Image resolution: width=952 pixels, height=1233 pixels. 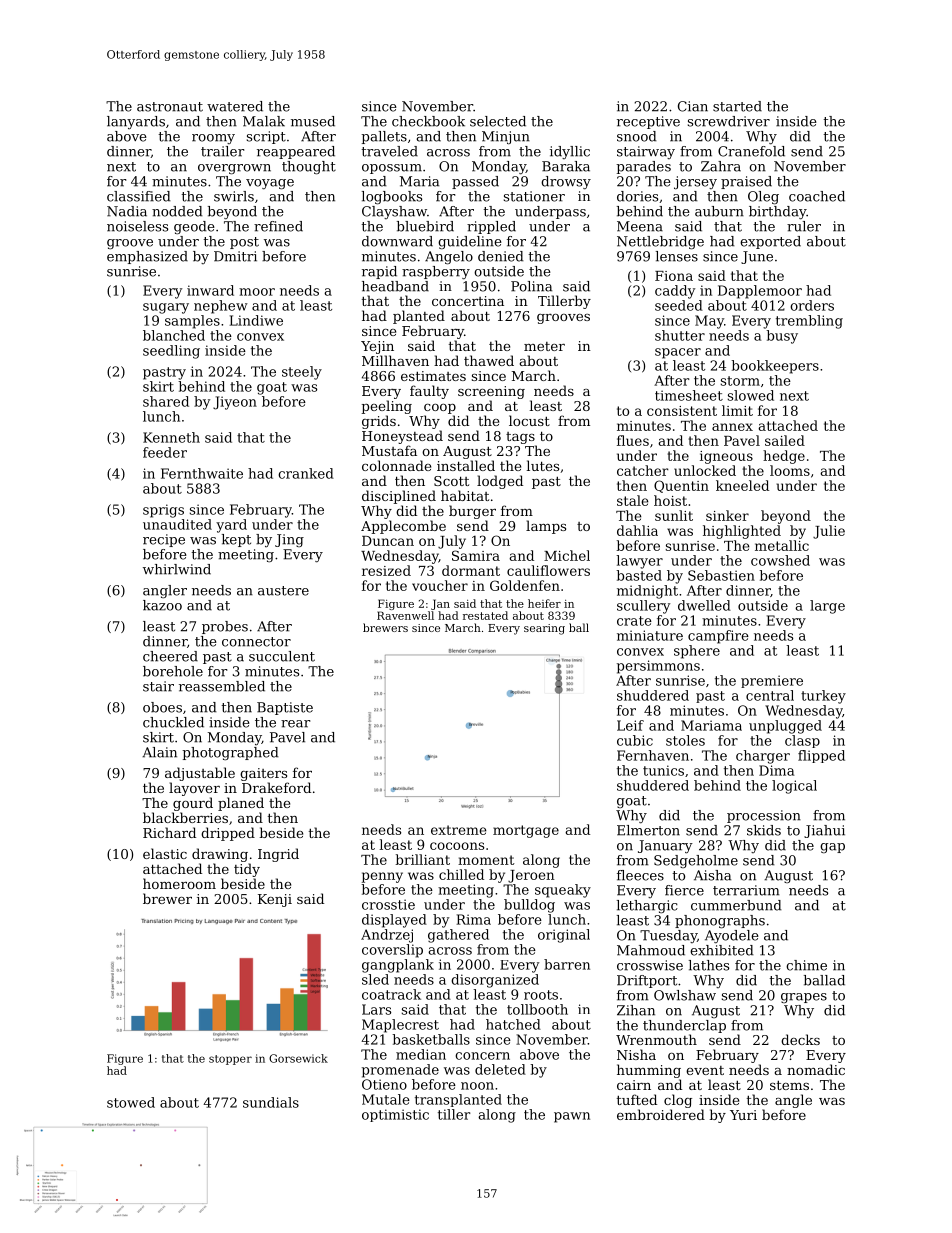 What do you see at coordinates (392, 169) in the document?
I see `opossum` at bounding box center [392, 169].
